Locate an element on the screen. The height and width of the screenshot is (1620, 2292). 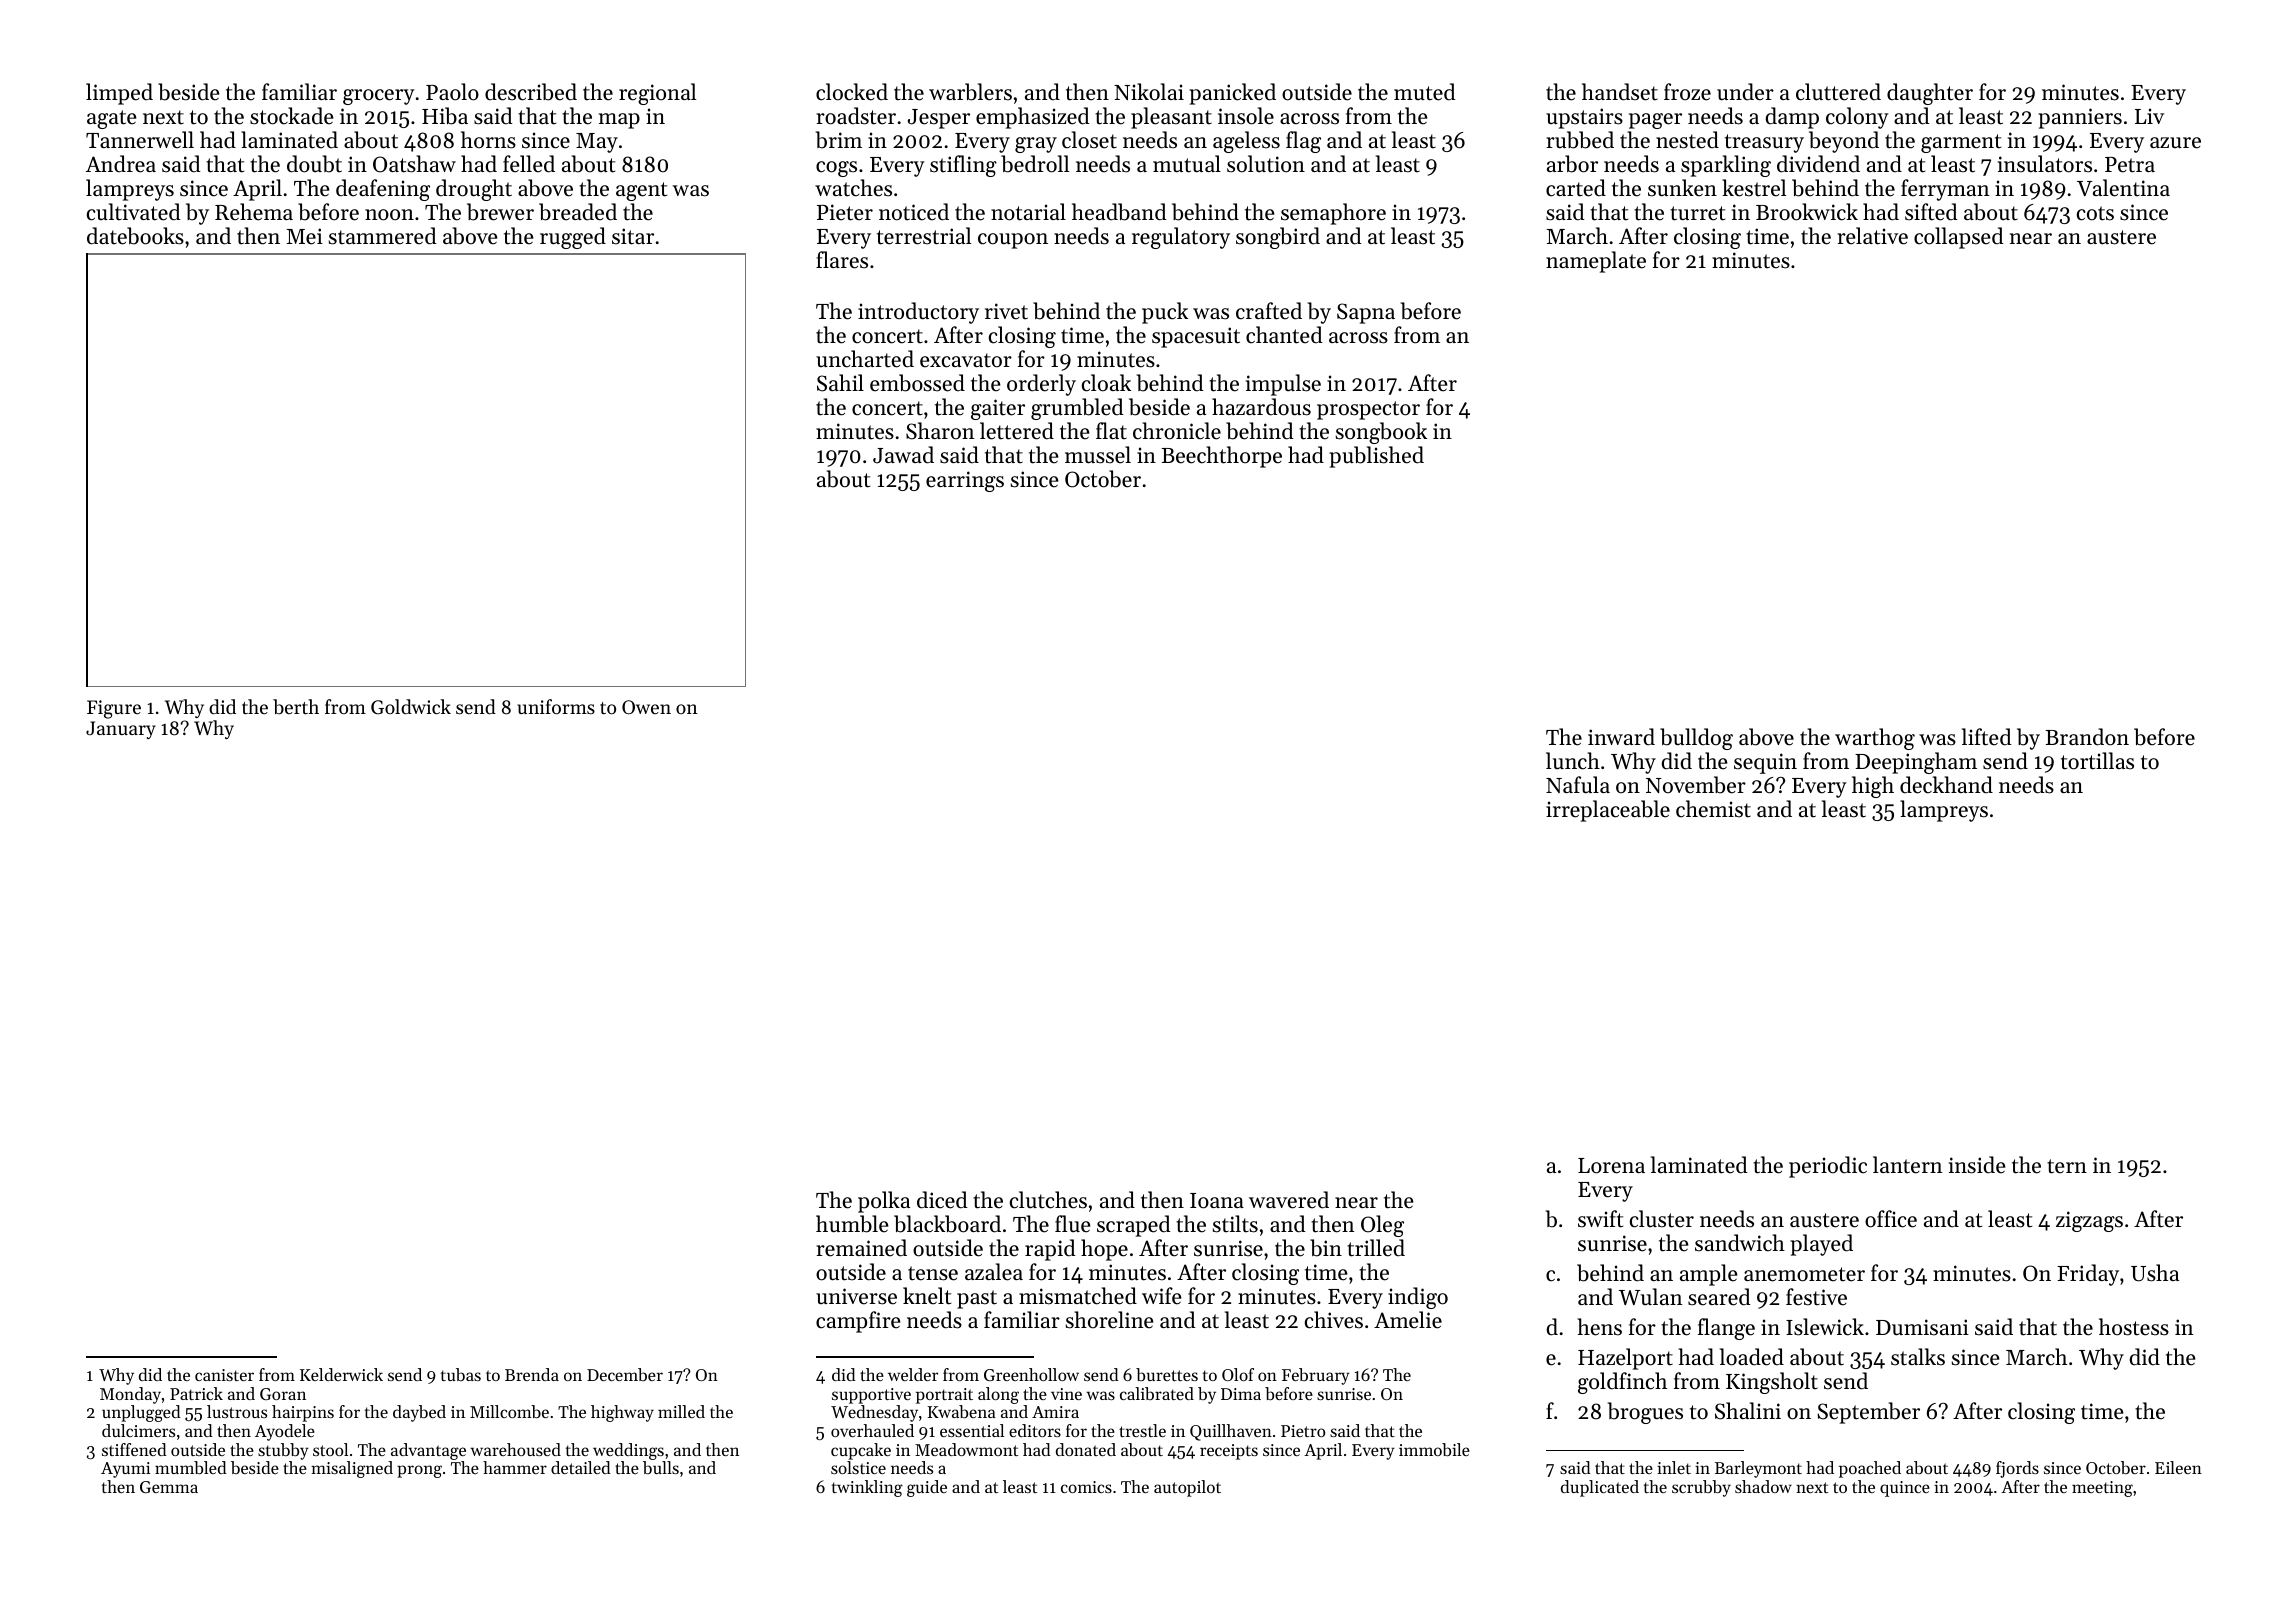
described is located at coordinates (531, 92).
